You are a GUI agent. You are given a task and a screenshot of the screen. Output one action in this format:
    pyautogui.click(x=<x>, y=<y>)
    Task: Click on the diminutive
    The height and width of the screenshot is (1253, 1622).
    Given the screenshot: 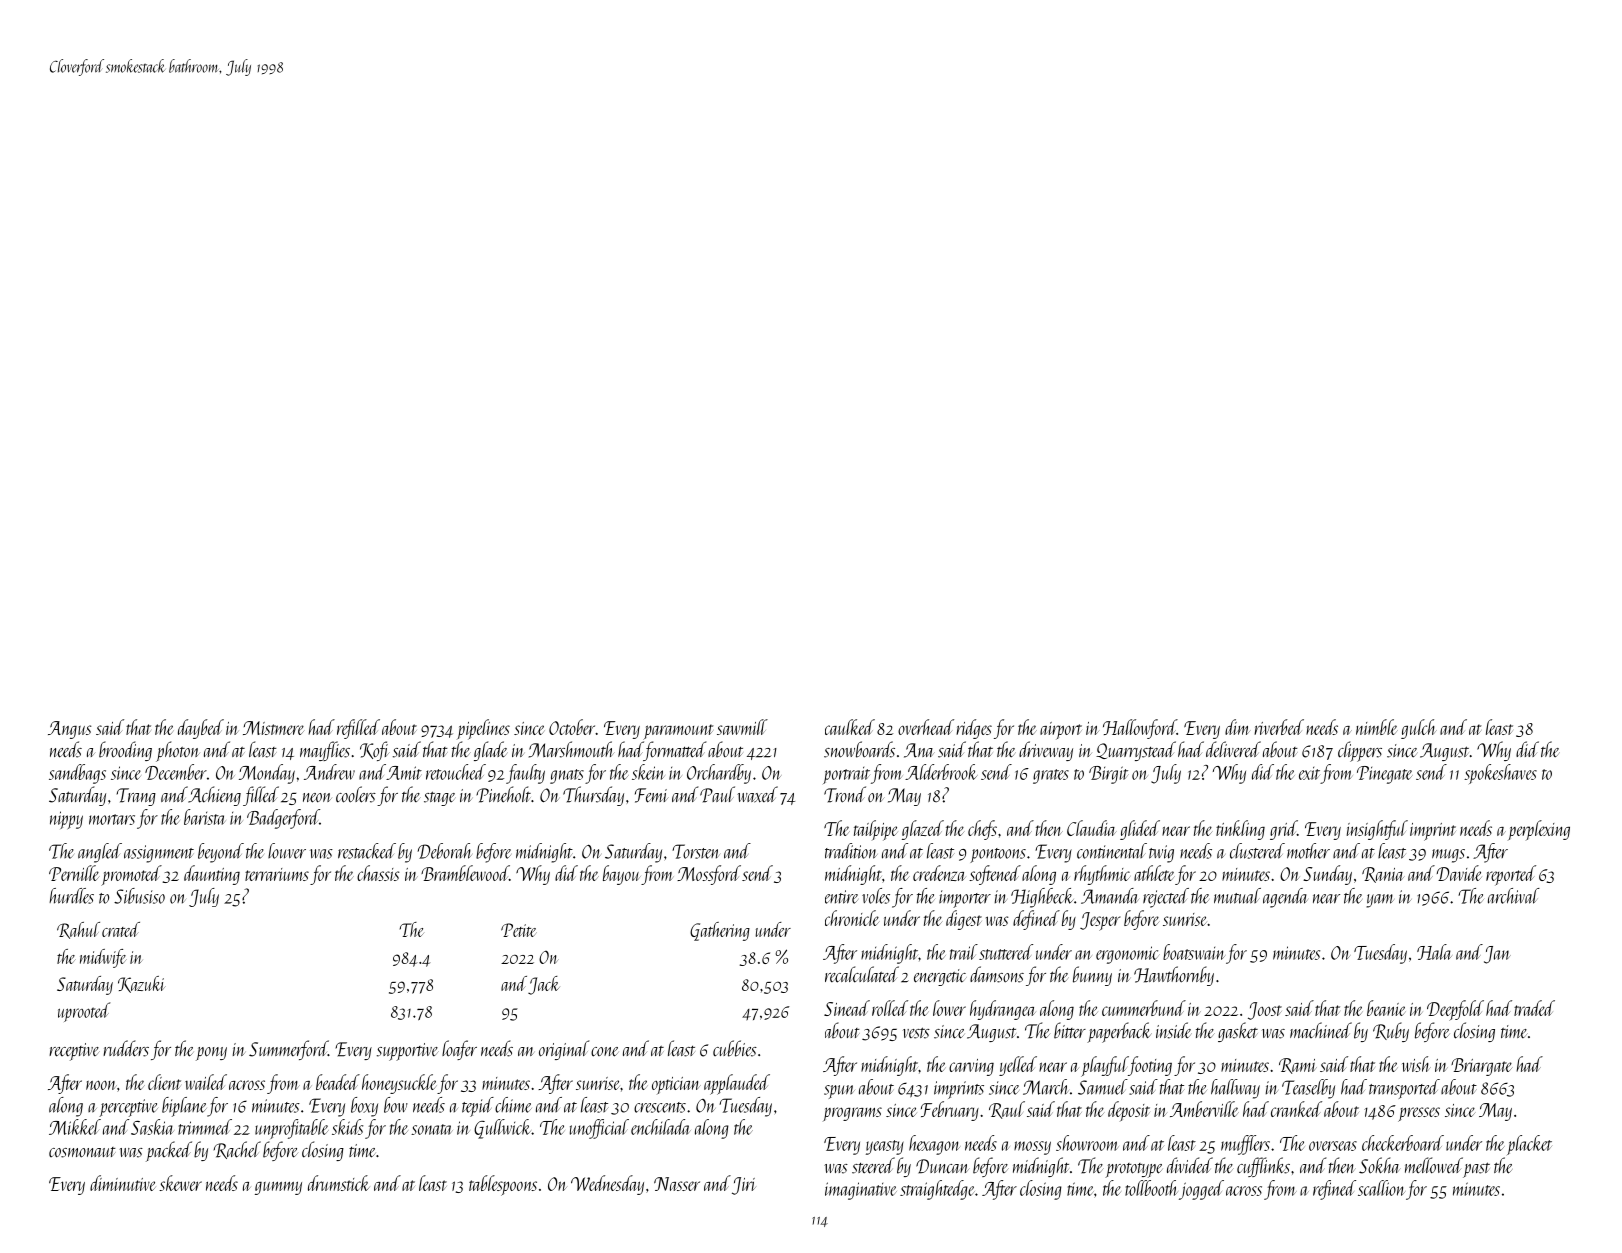 What is the action you would take?
    pyautogui.click(x=123, y=1183)
